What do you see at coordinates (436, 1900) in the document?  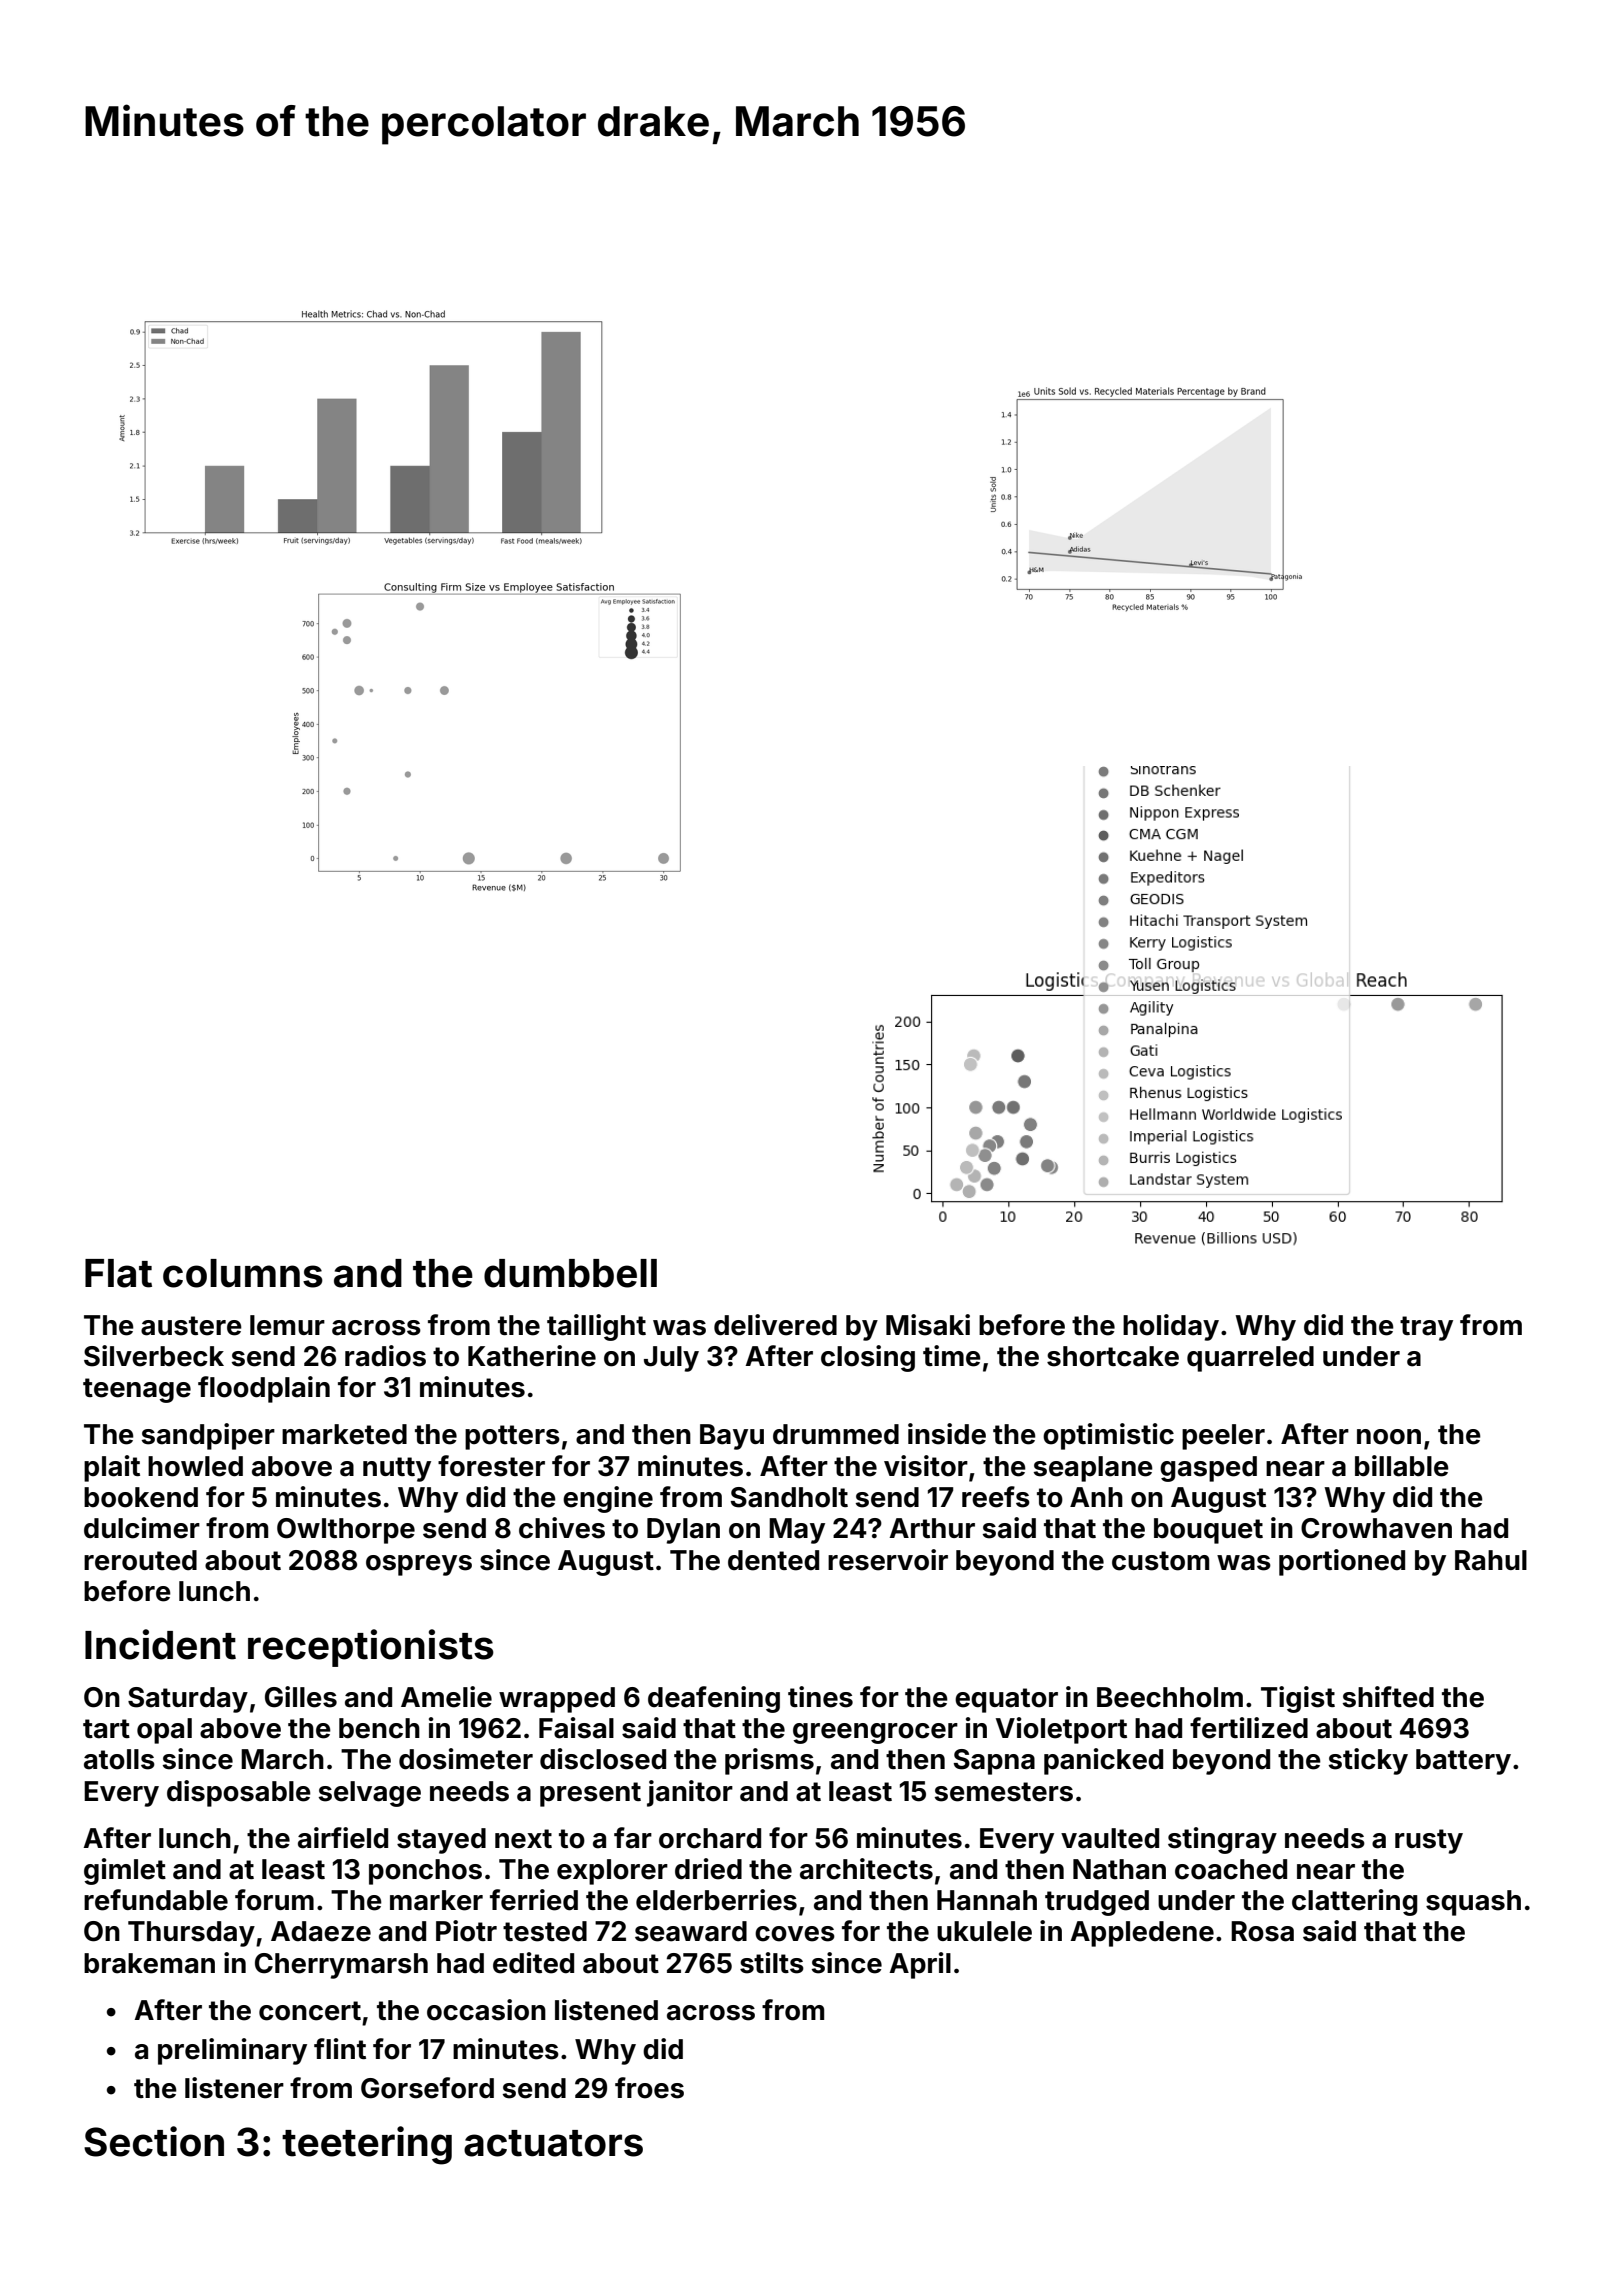 I see `marker` at bounding box center [436, 1900].
